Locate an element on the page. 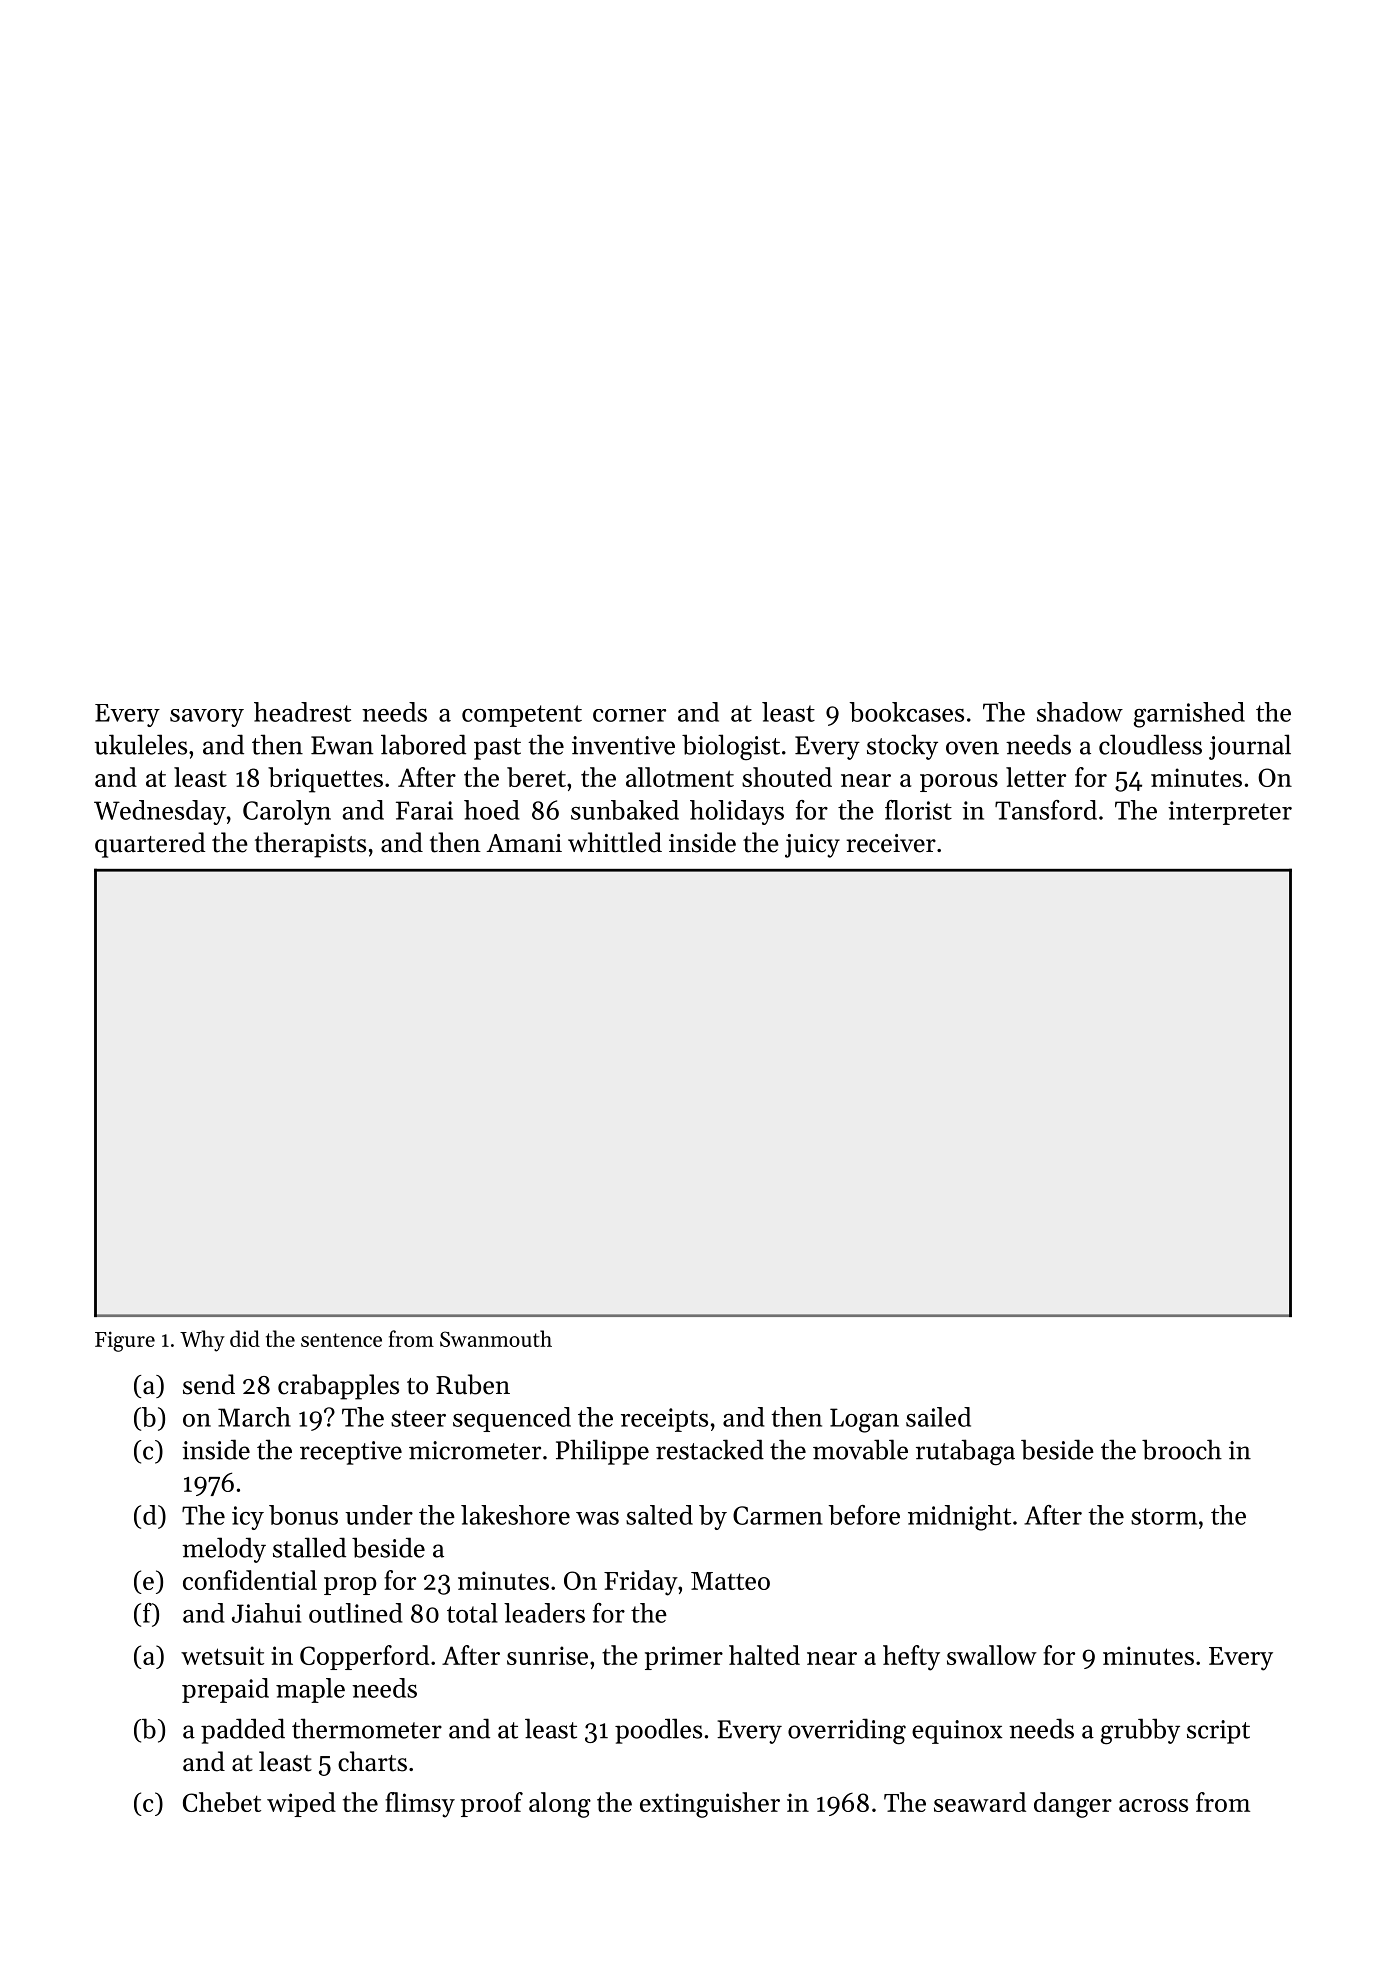 The width and height of the image is (1386, 1969). receiver is located at coordinates (891, 843).
